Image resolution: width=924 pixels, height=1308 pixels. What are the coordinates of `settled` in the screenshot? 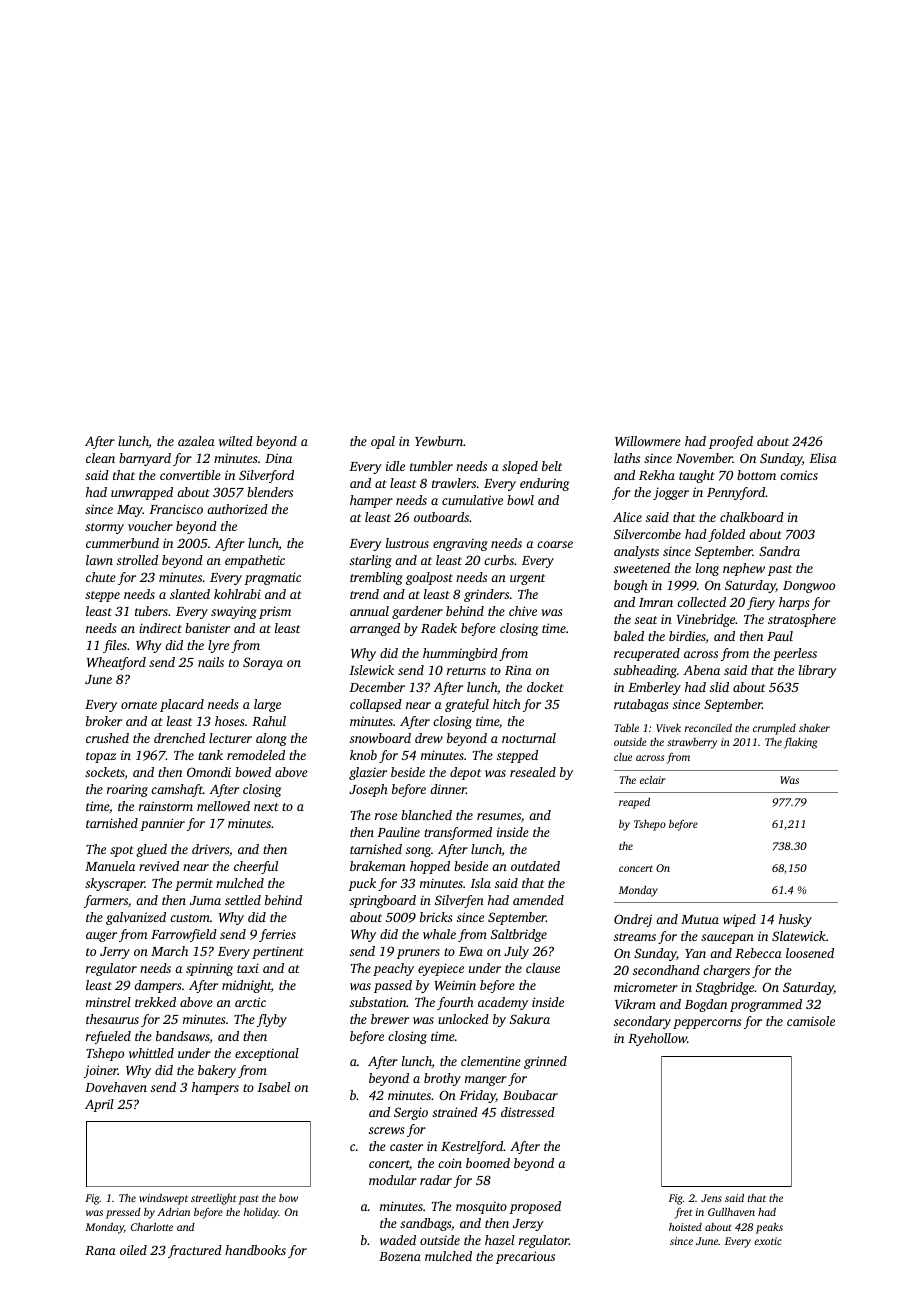 It's located at (243, 900).
